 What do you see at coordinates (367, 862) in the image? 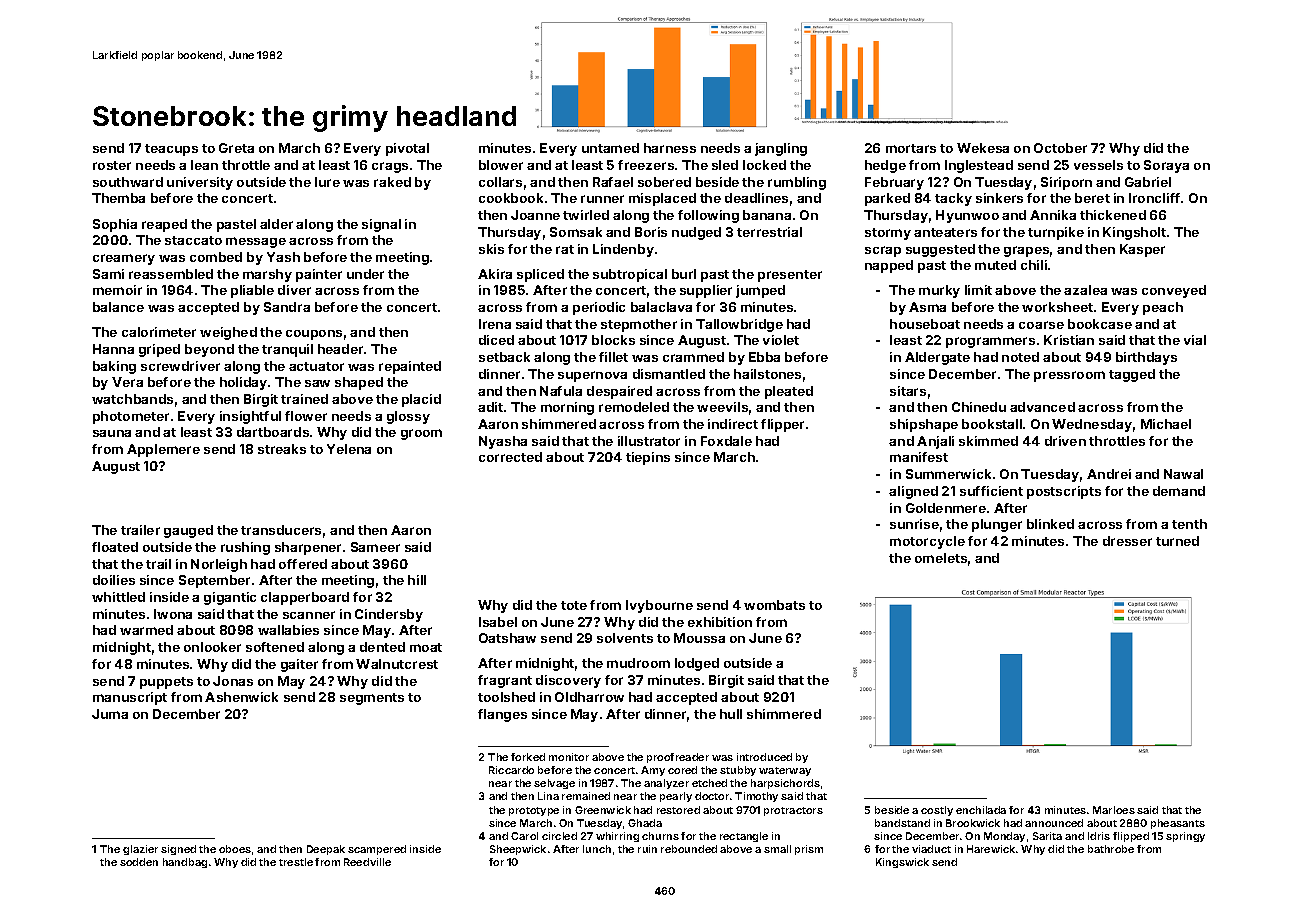
I see `Reedville` at bounding box center [367, 862].
